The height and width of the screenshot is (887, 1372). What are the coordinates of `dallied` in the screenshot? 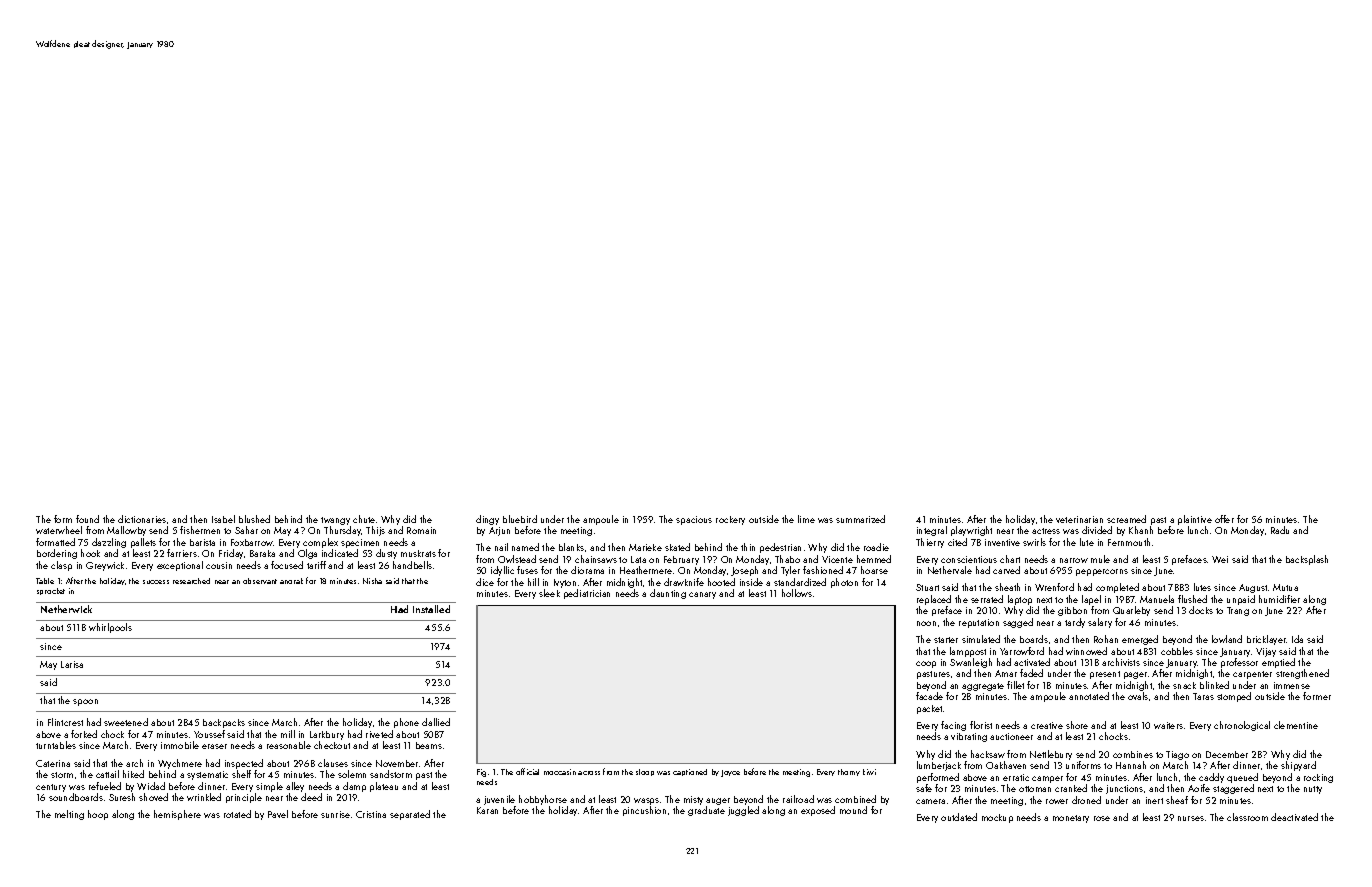 It's located at (436, 722).
